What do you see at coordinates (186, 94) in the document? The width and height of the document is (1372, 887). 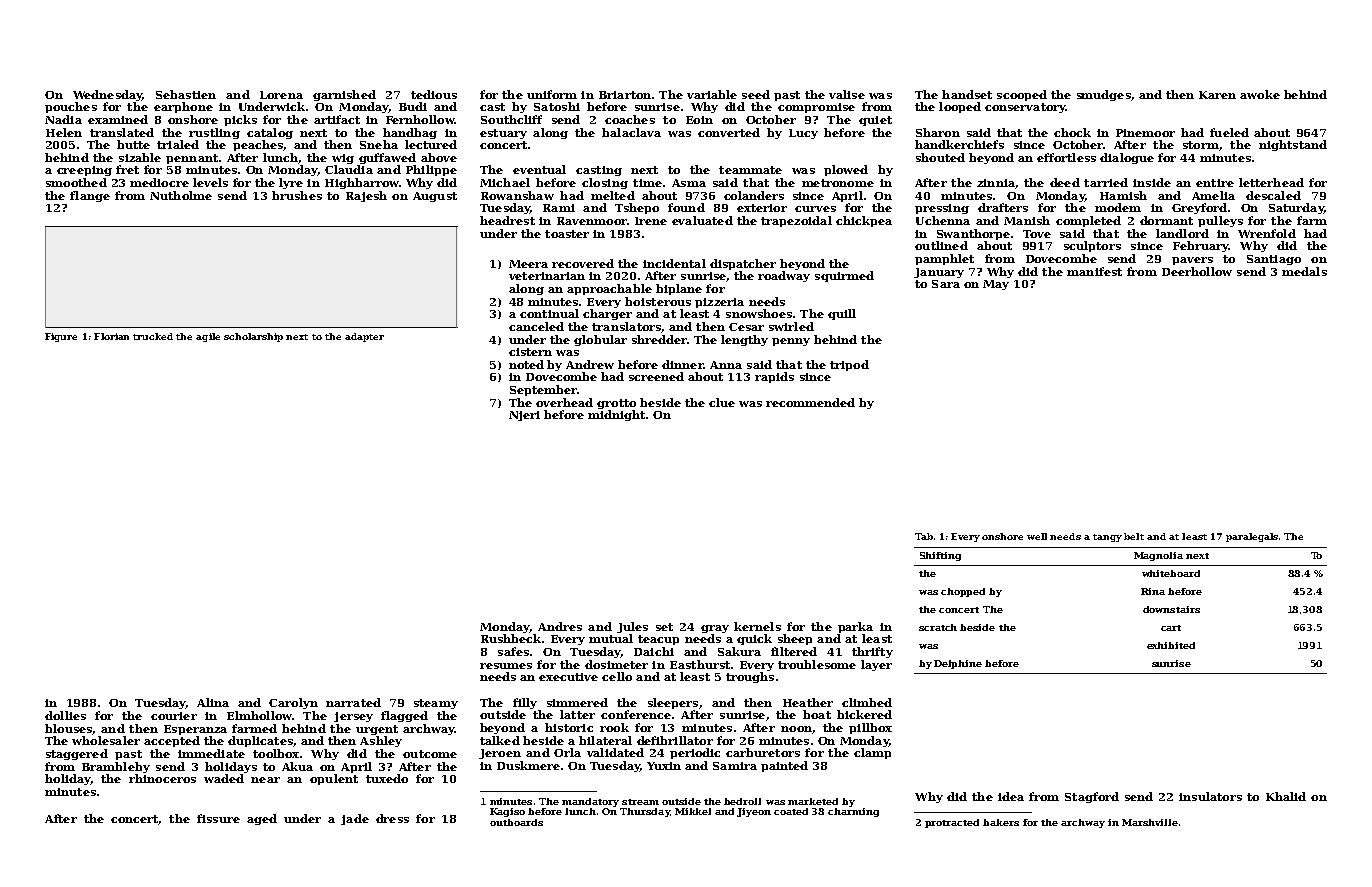 I see `Sebastien` at bounding box center [186, 94].
